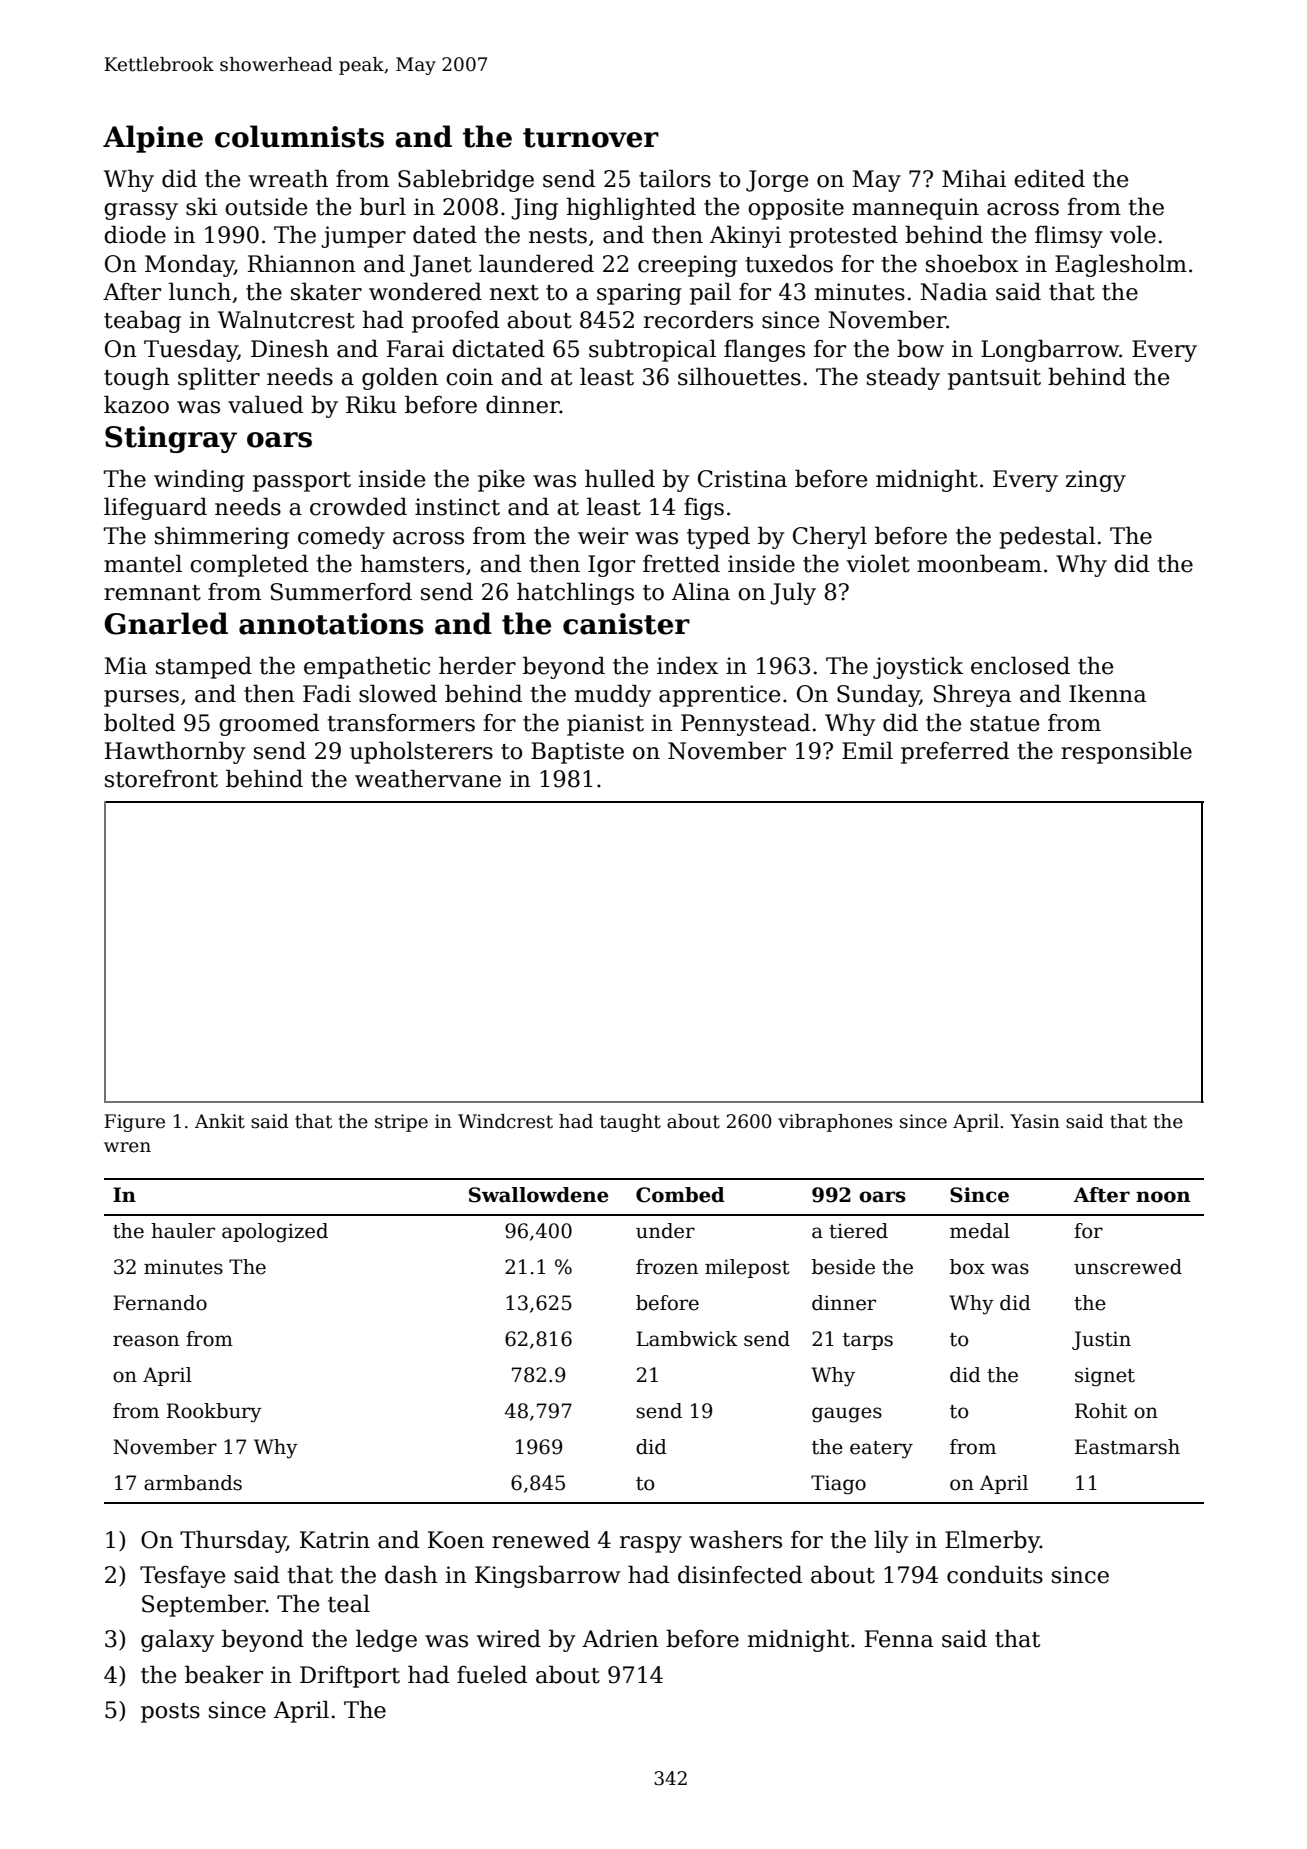 The height and width of the page is (1849, 1307). I want to click on columnists, so click(299, 136).
